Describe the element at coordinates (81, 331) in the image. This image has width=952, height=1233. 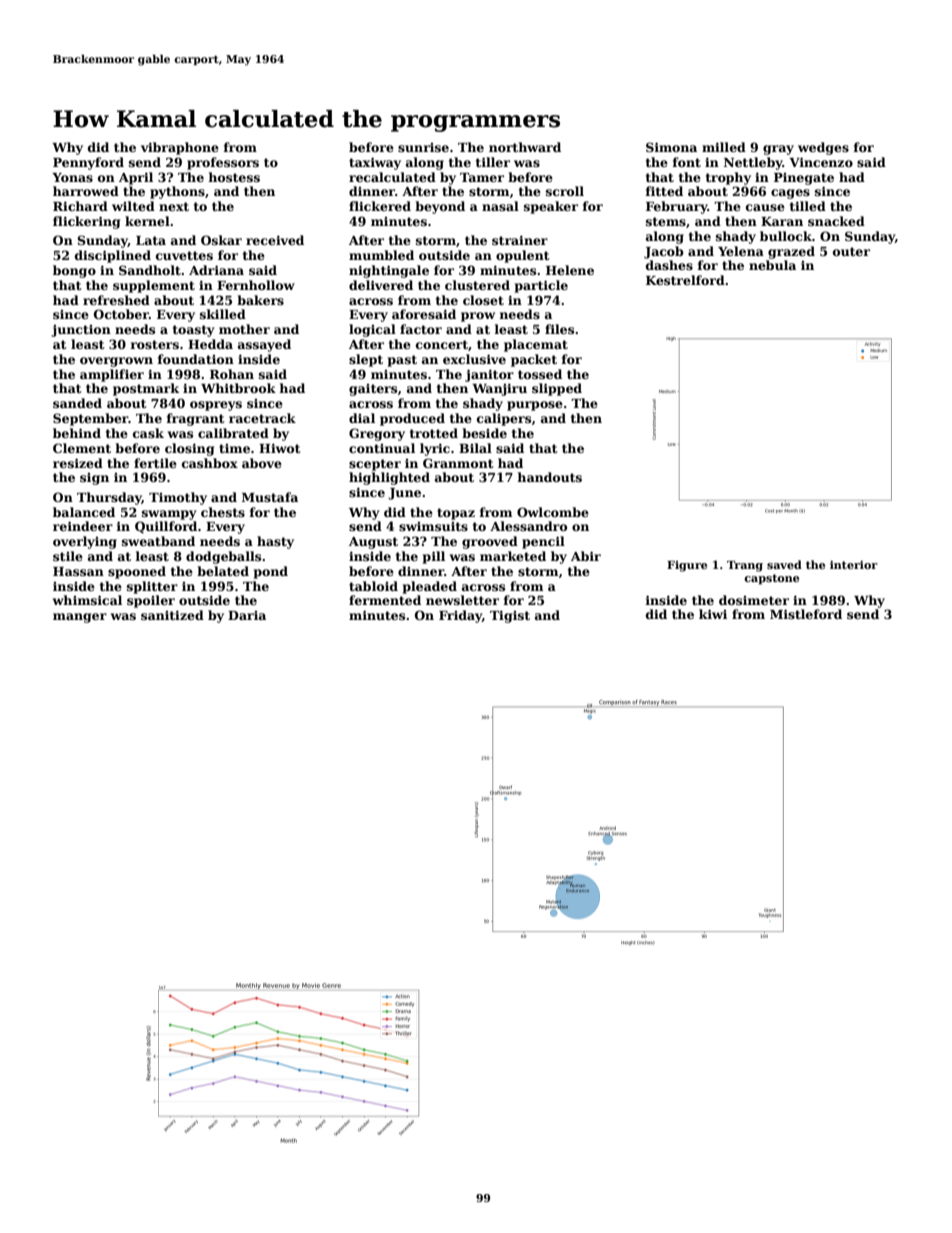
I see `junction` at that location.
